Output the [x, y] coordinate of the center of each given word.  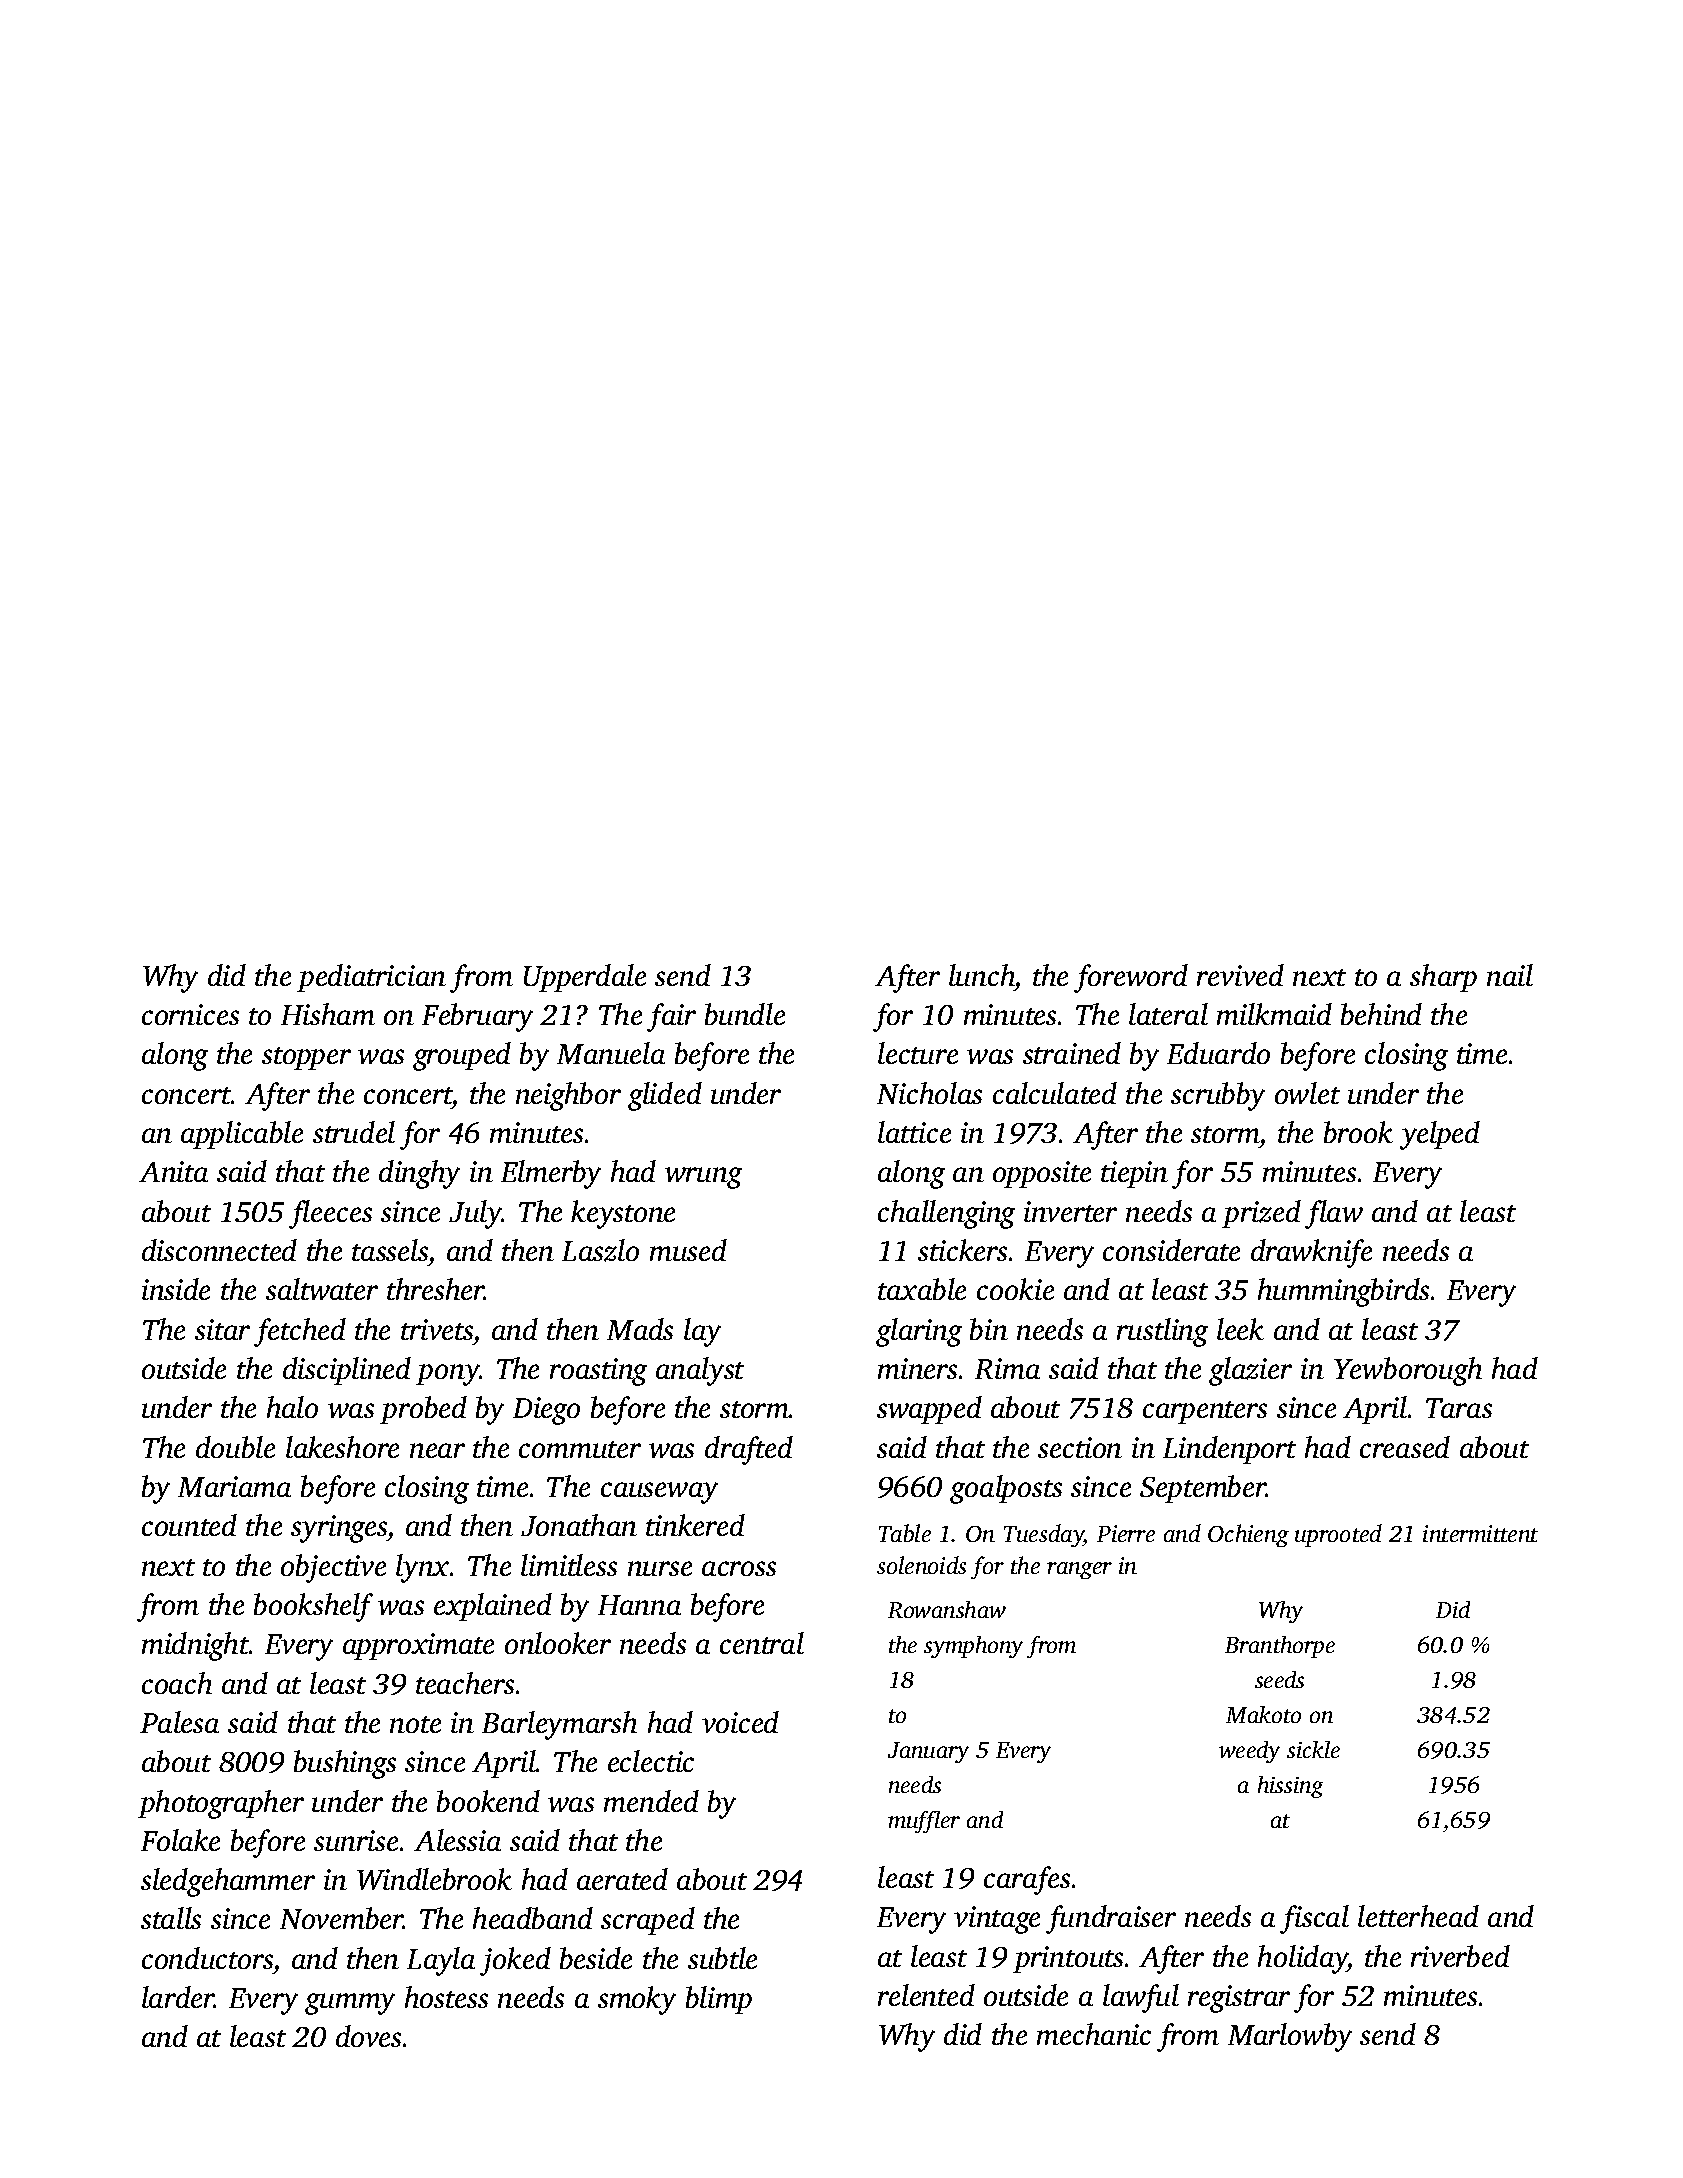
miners [917, 1368]
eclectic [651, 1761]
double [235, 1447]
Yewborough [1408, 1371]
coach [177, 1683]
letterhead [1418, 1916]
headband [533, 1918]
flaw [1334, 1214]
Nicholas [929, 1093]
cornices [190, 1014]
